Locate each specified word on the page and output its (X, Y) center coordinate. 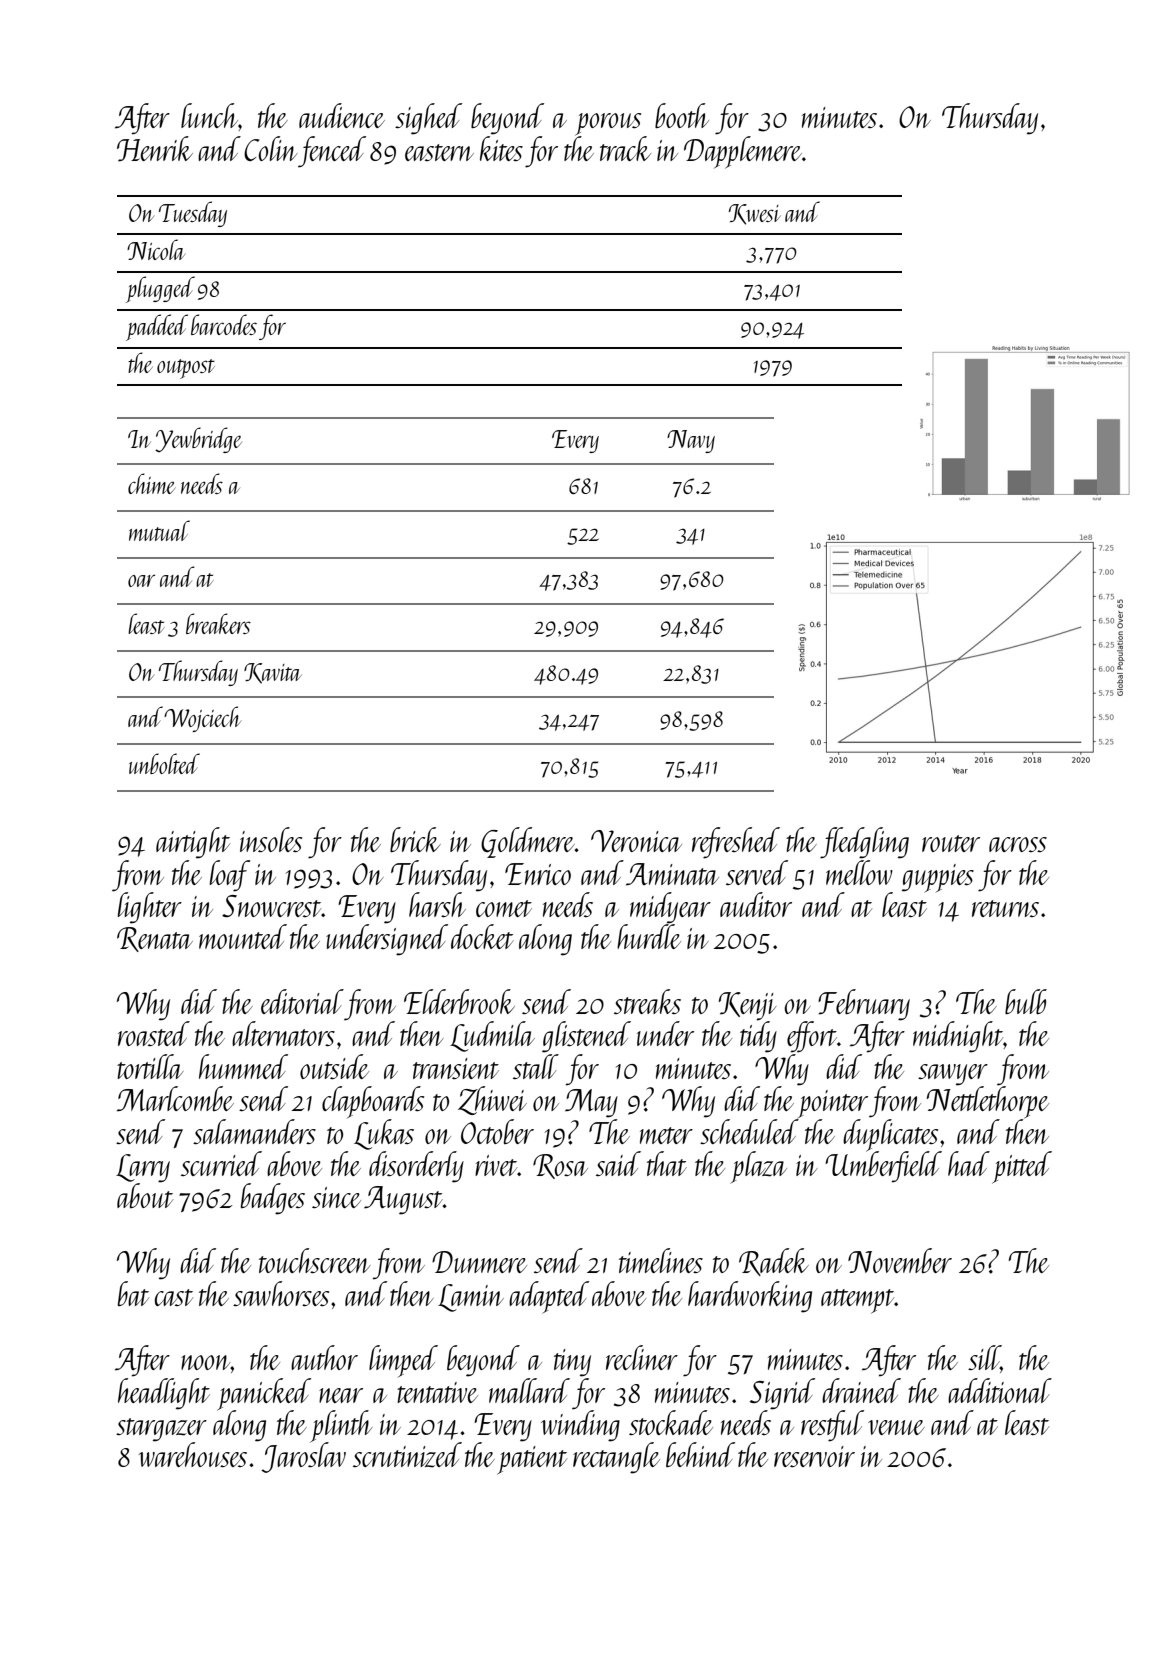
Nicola (156, 249)
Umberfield (883, 1167)
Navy (691, 441)
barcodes (224, 324)
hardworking (750, 1297)
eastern (439, 152)
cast (174, 1297)
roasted (154, 1033)
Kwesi (755, 214)
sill (984, 1359)
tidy (758, 1037)
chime (152, 483)
